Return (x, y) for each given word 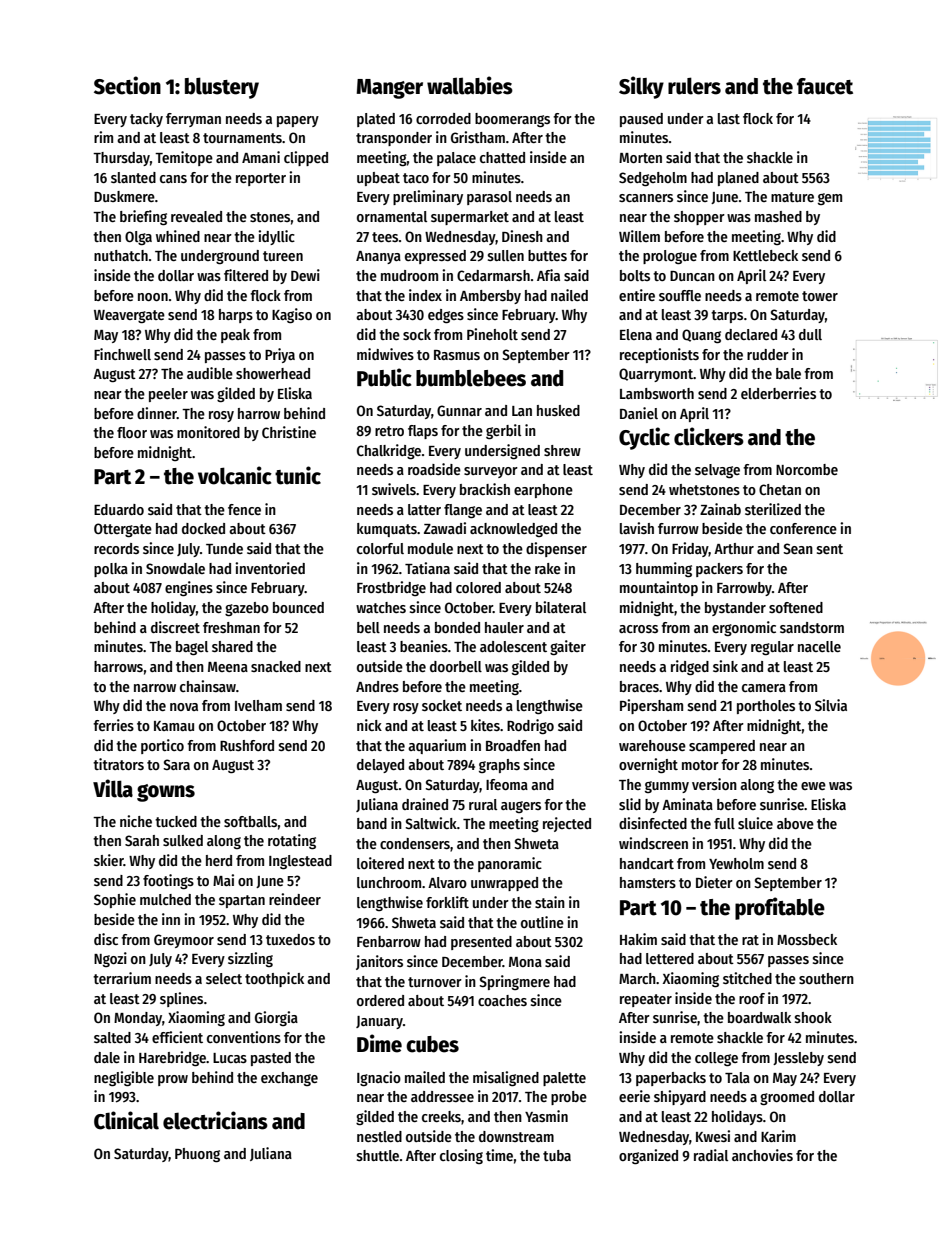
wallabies (470, 85)
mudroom (409, 275)
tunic (298, 475)
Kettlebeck (765, 255)
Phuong (197, 1155)
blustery (222, 88)
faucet (825, 86)
